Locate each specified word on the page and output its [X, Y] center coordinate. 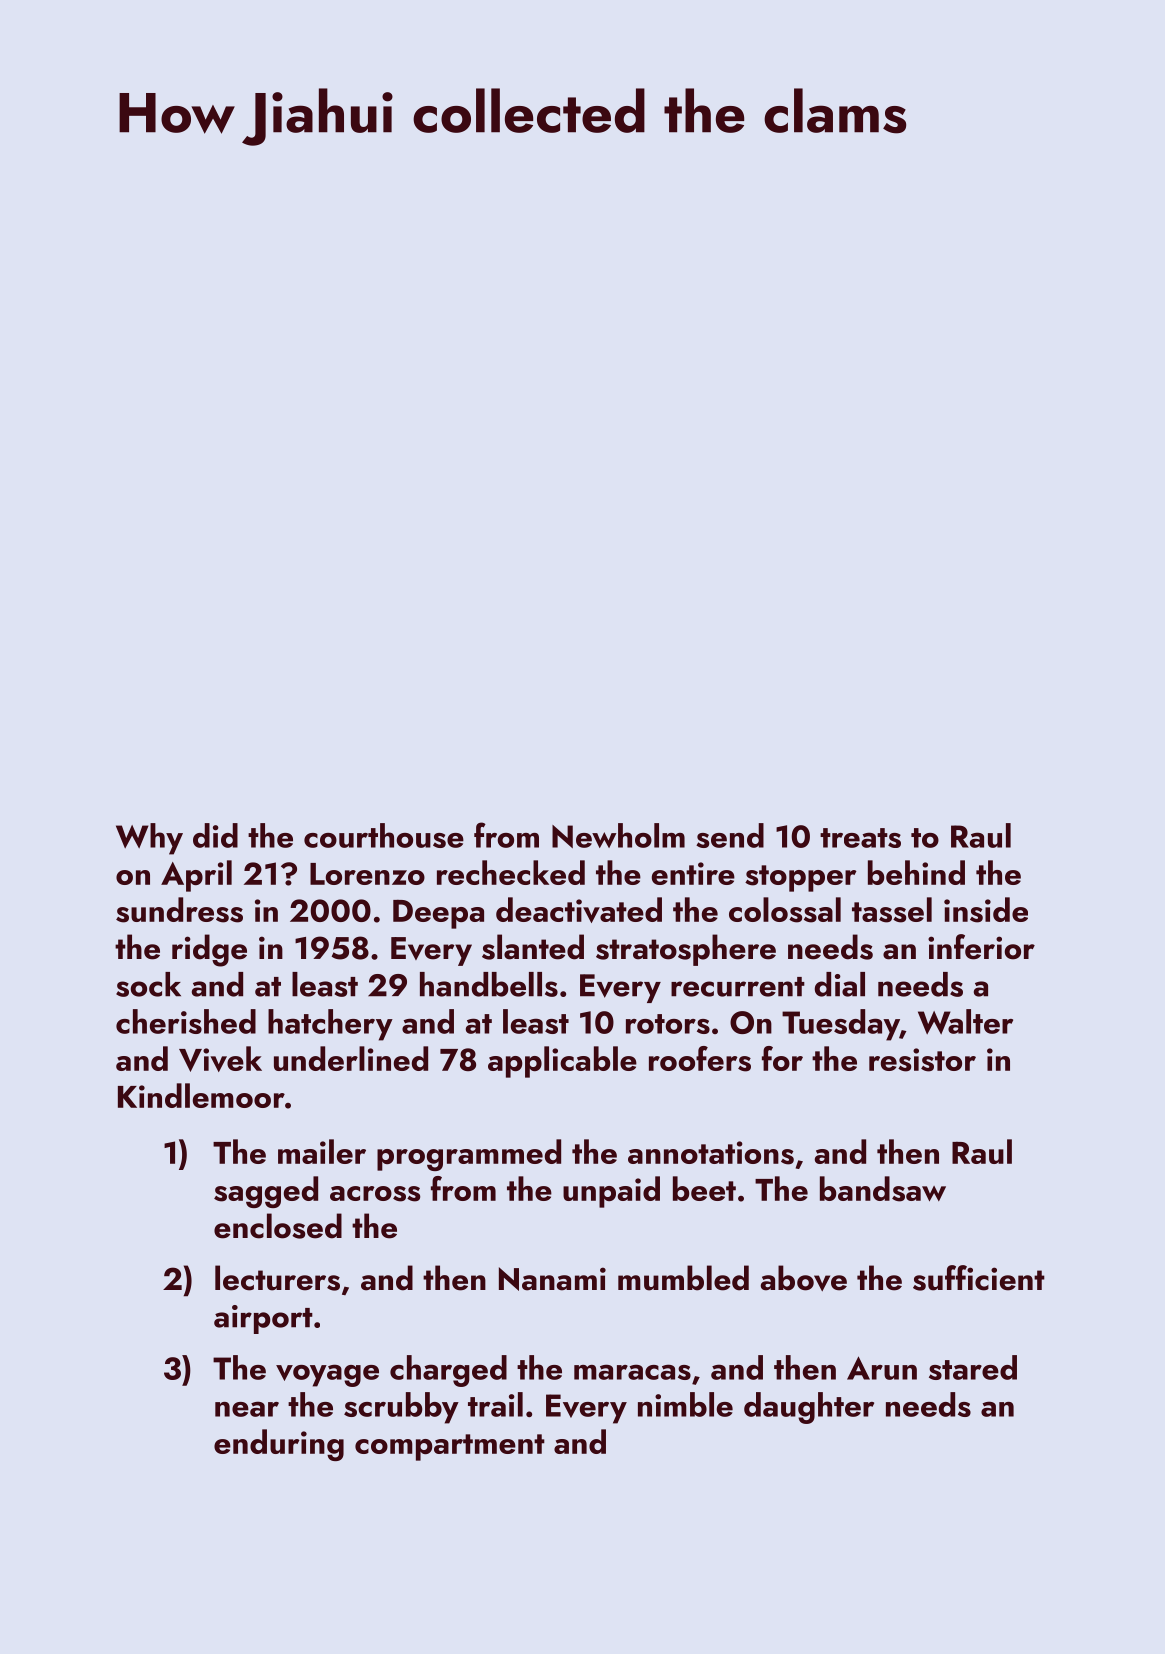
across [375, 1194]
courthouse [384, 835]
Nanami [552, 1279]
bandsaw [883, 1189]
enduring [279, 1445]
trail [495, 1404]
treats [860, 838]
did [215, 835]
